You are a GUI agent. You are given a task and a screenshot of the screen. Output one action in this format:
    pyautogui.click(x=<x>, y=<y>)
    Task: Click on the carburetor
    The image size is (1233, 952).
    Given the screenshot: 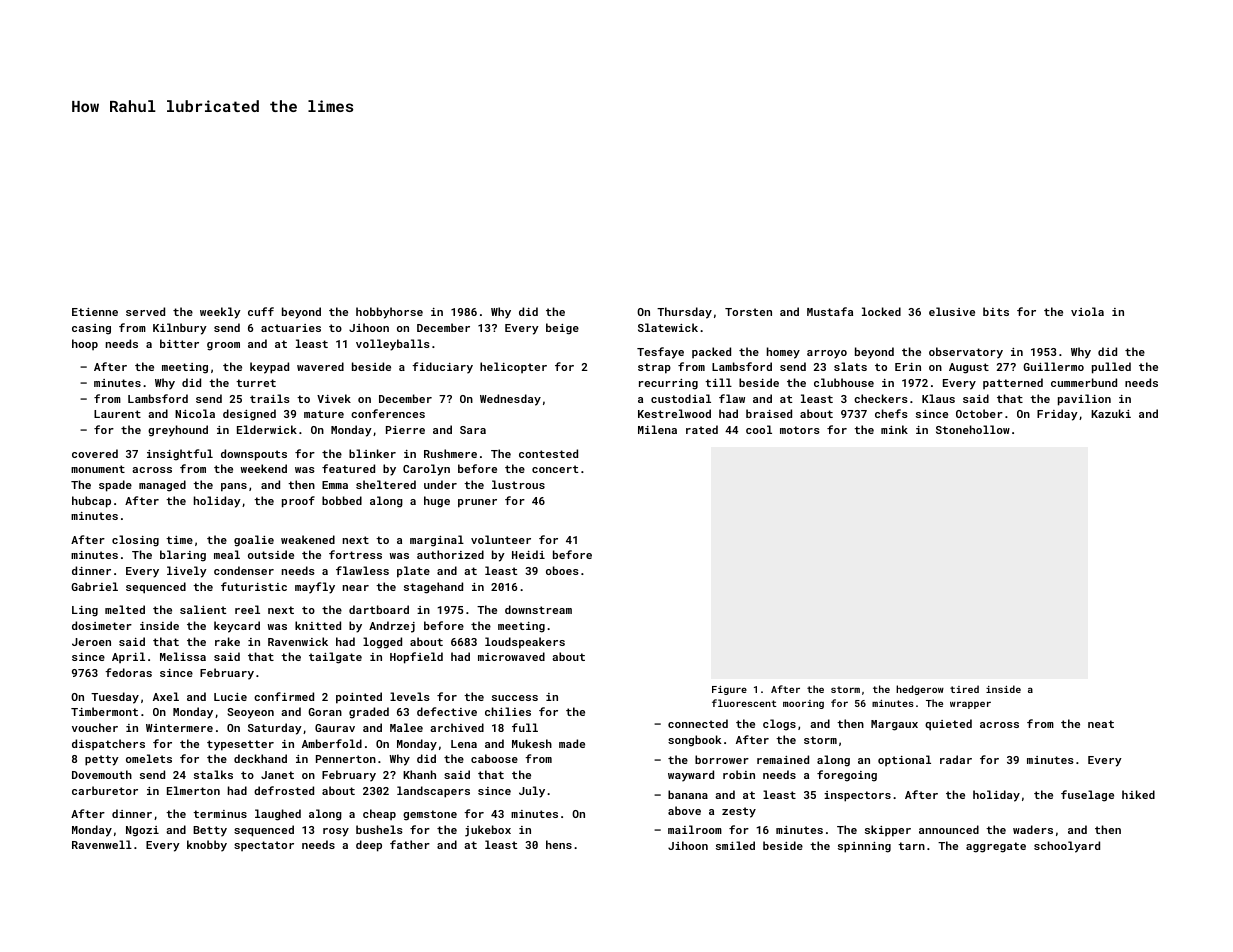 What is the action you would take?
    pyautogui.click(x=105, y=790)
